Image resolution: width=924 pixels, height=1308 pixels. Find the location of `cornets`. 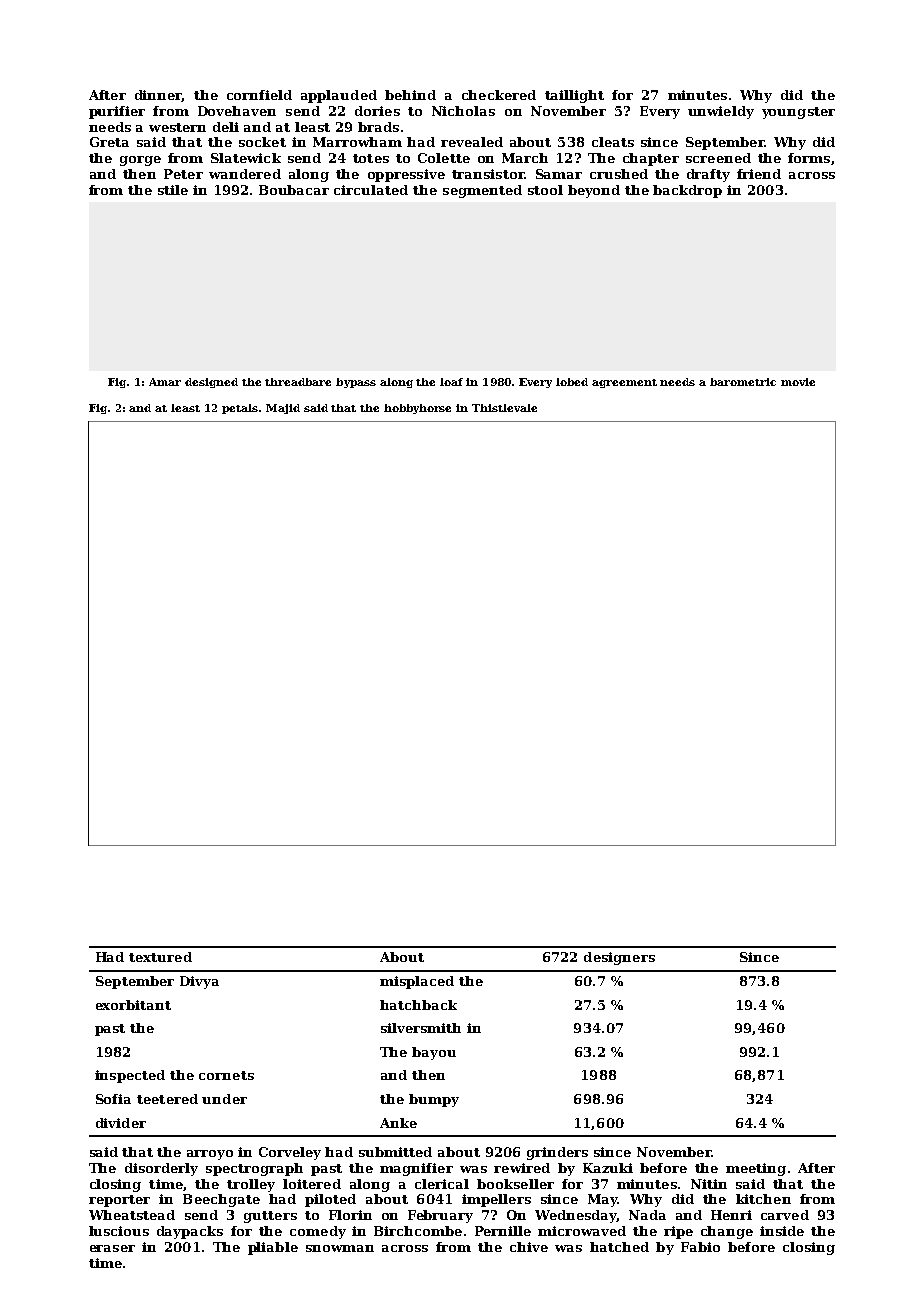

cornets is located at coordinates (226, 1075).
